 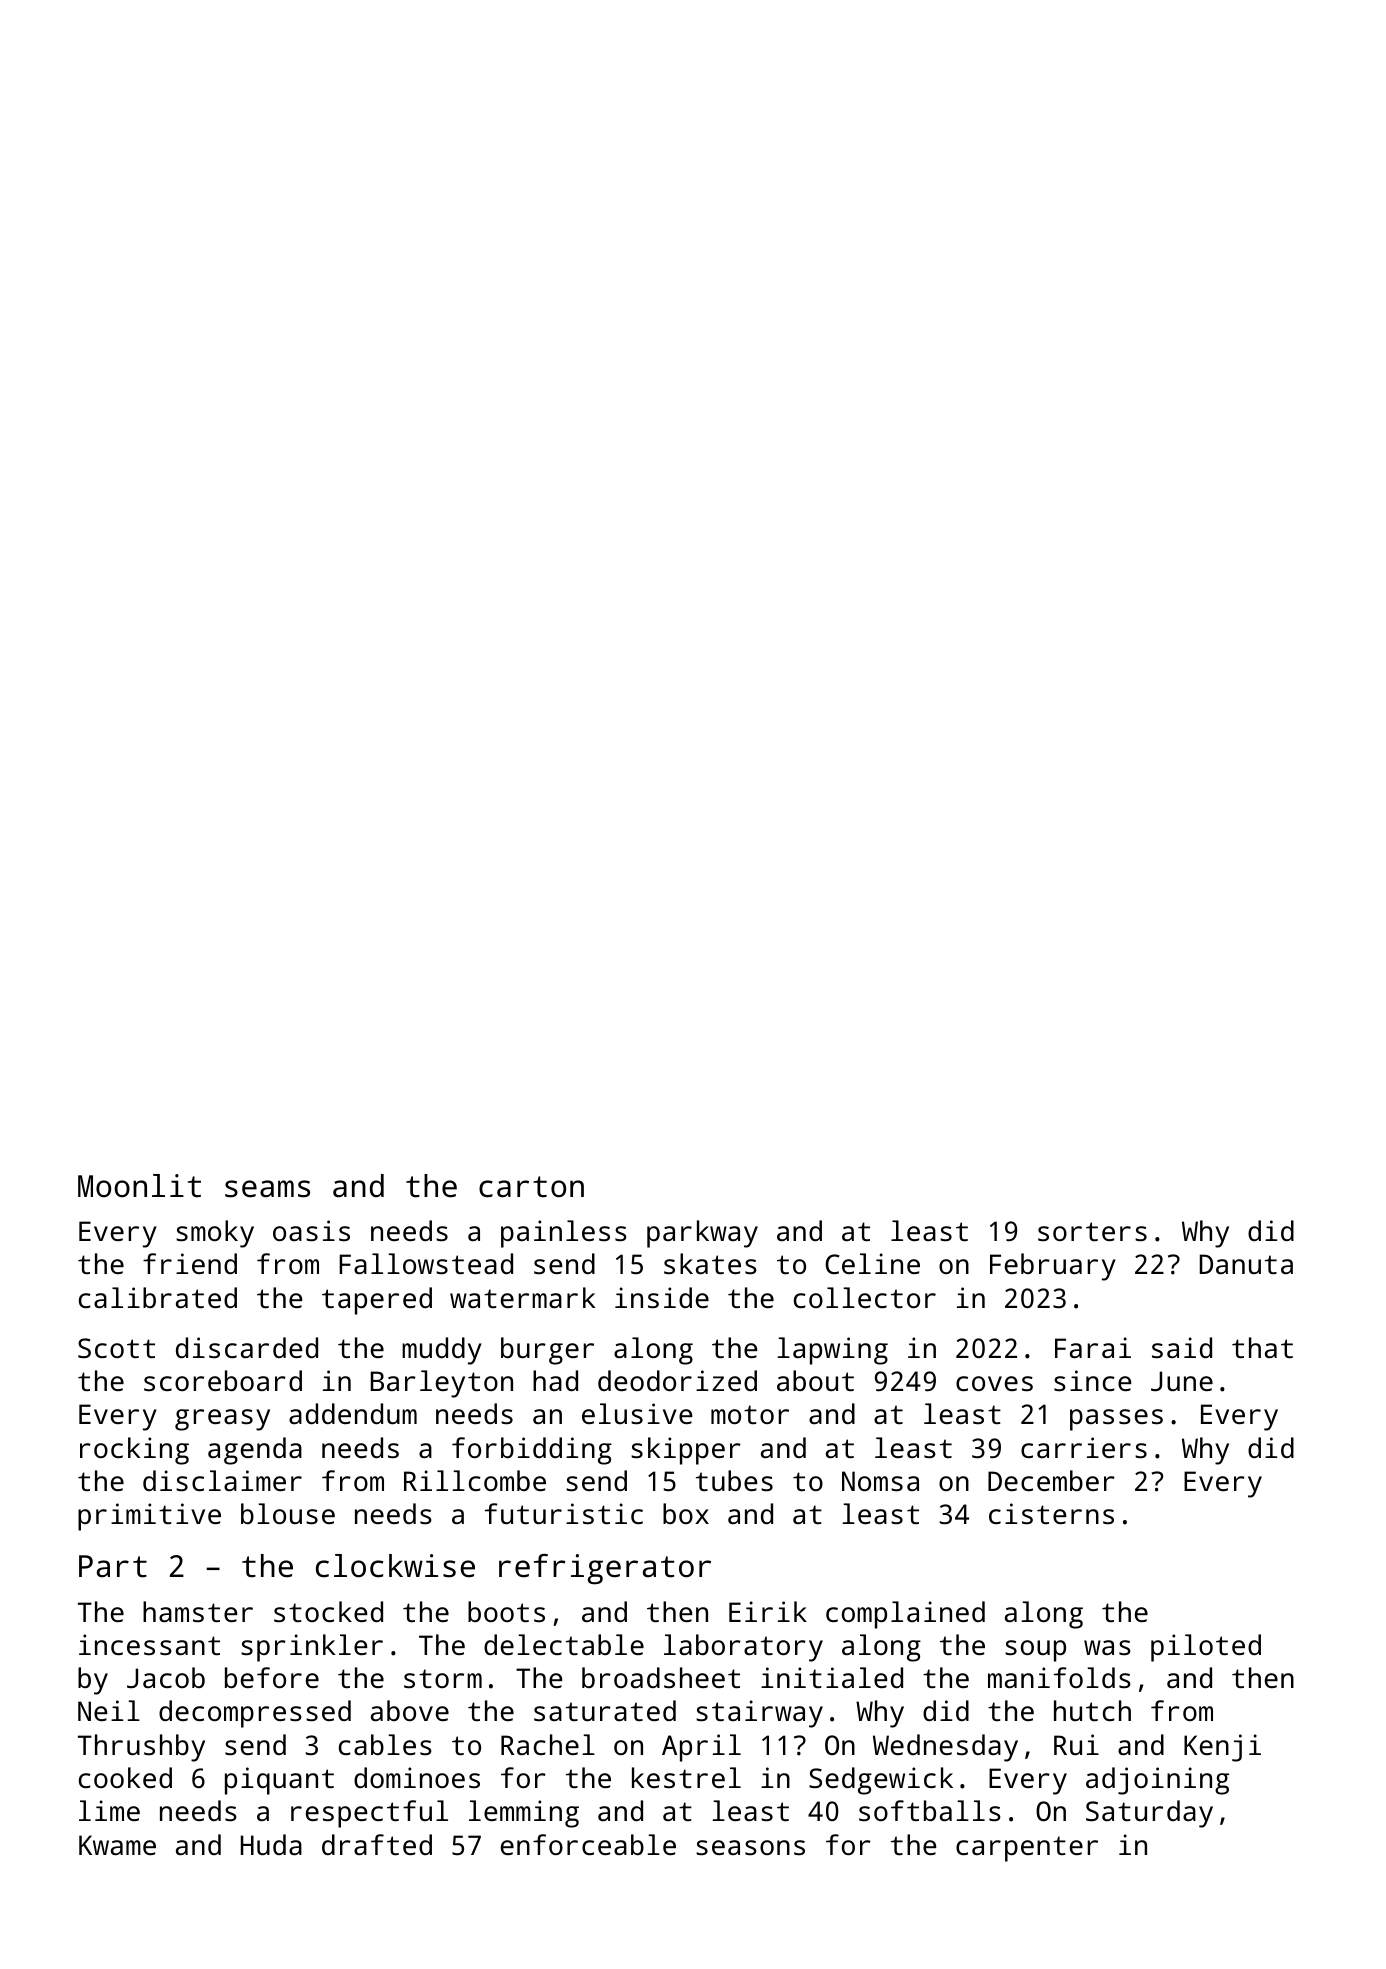 I want to click on manifolds, so click(x=1059, y=1678).
